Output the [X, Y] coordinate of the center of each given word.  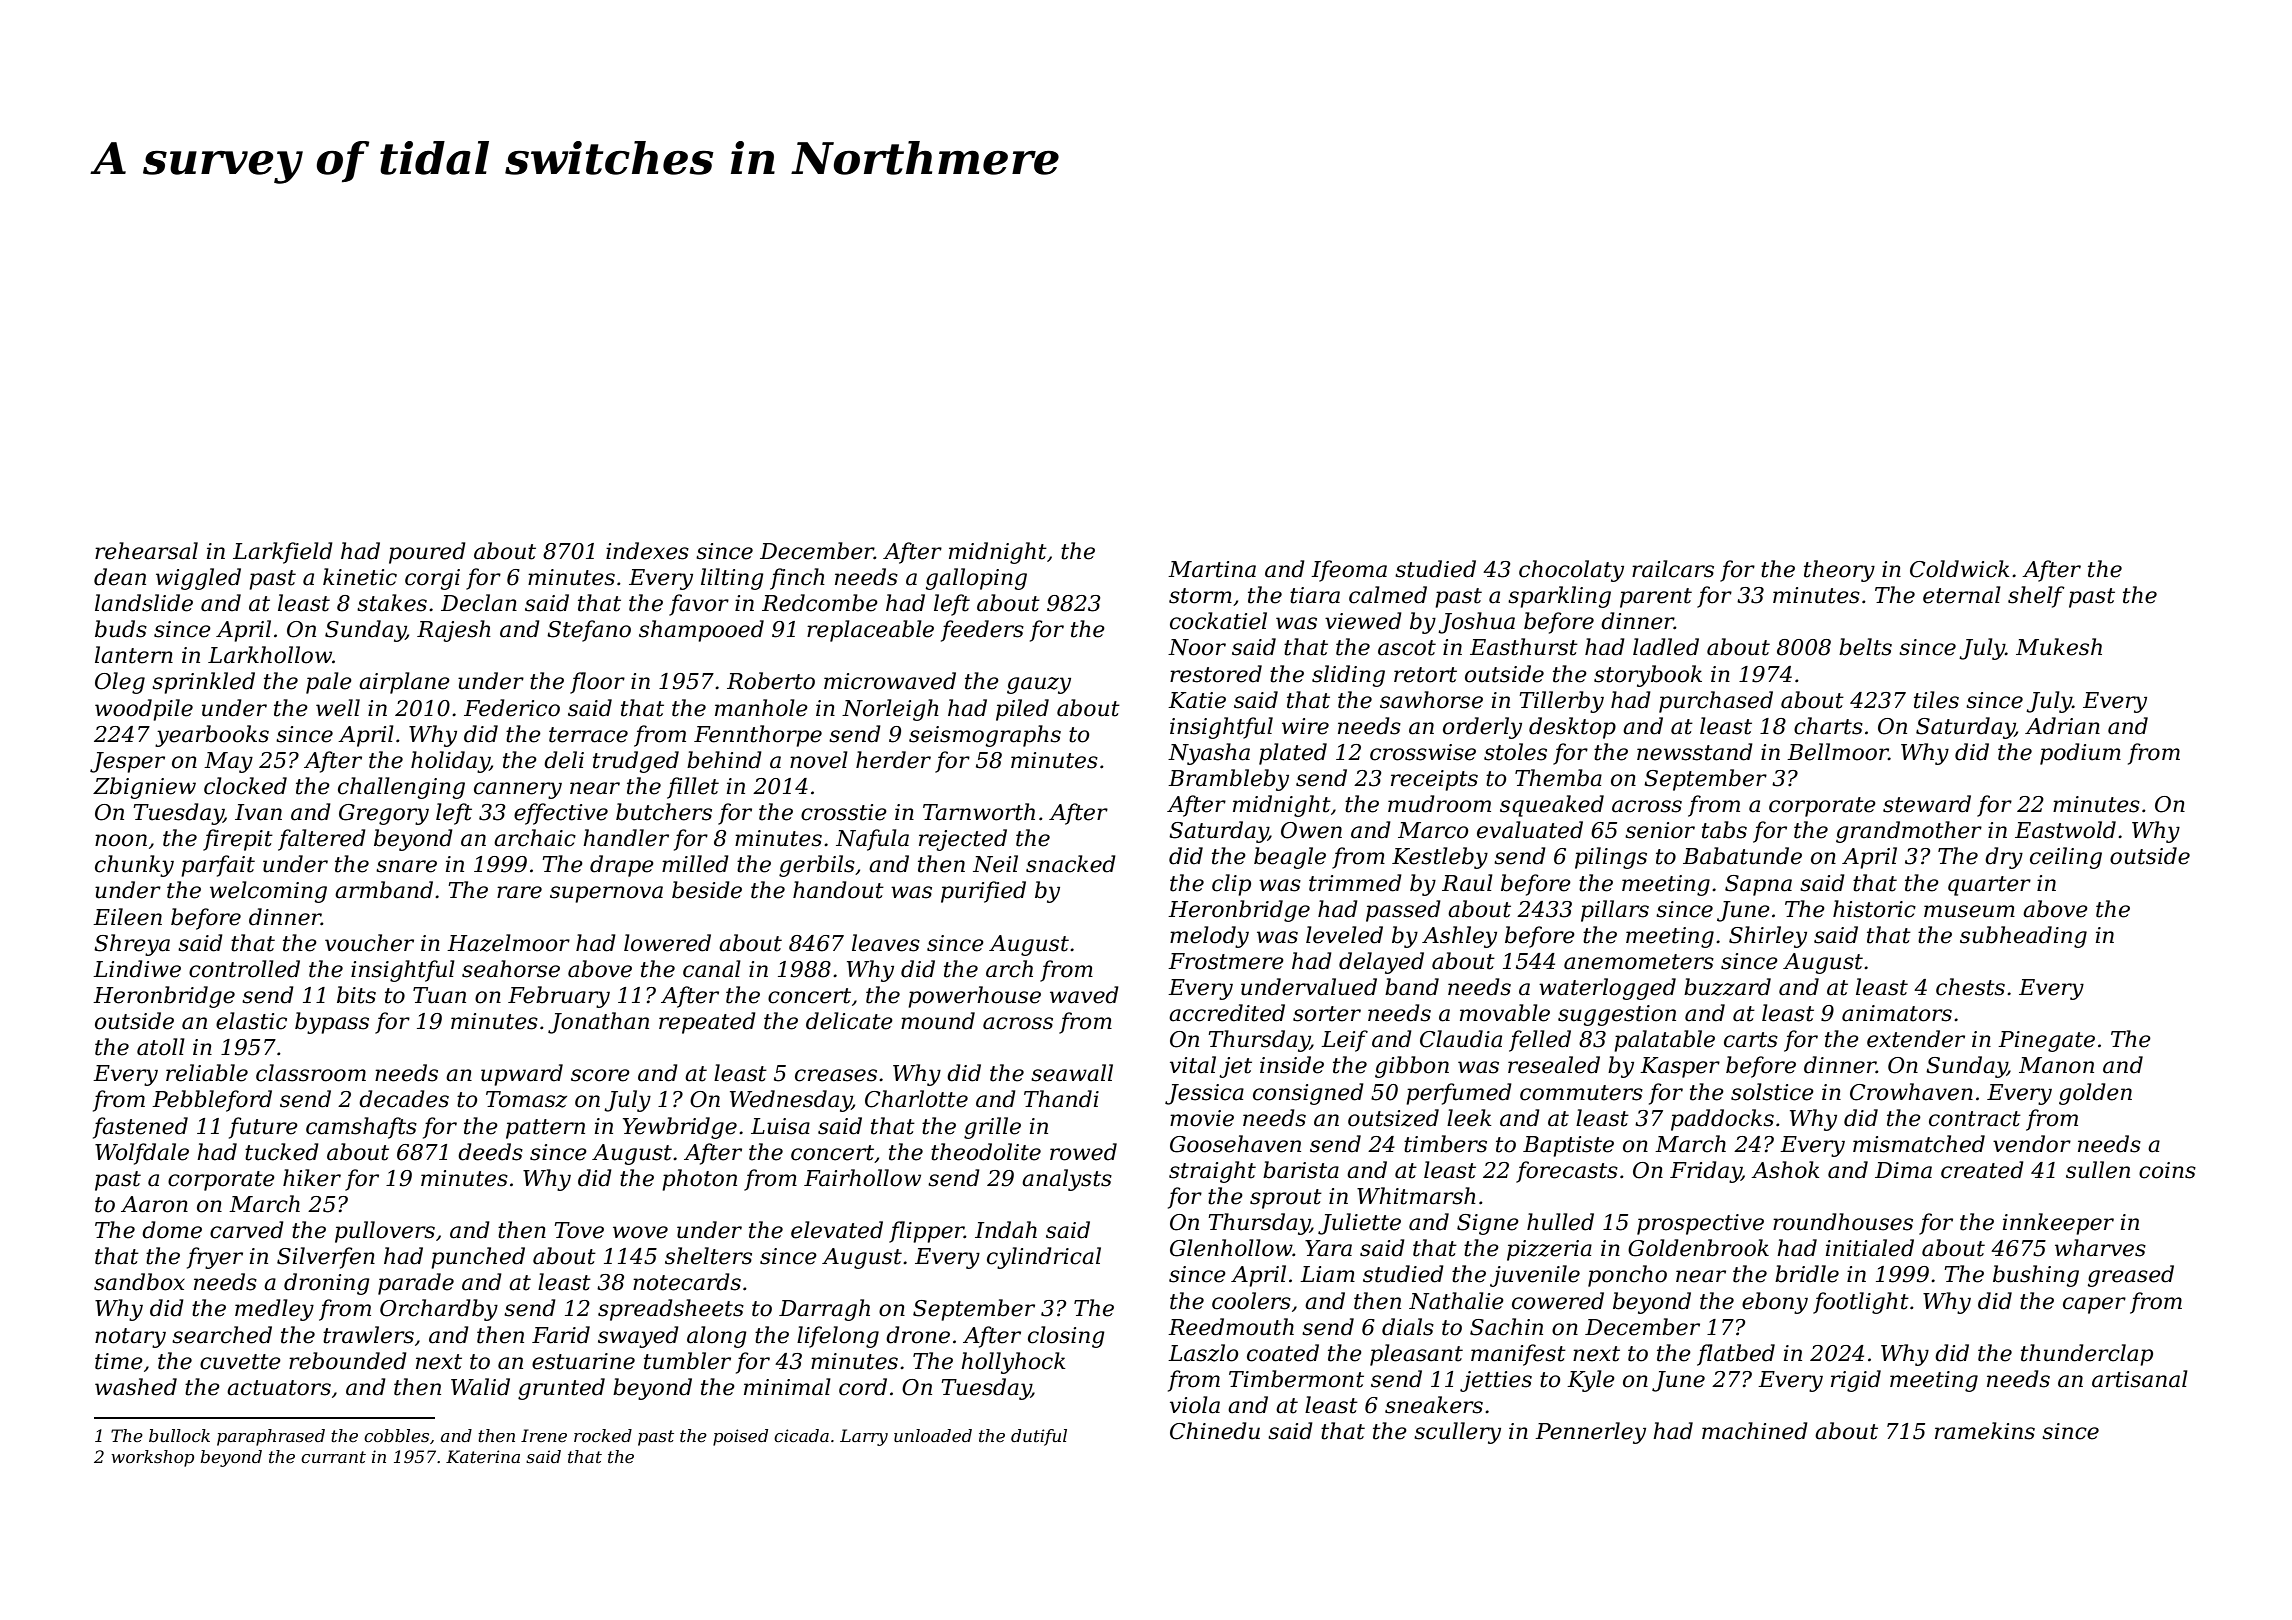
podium [2080, 754]
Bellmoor [1838, 752]
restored [1216, 674]
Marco [1433, 830]
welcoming [268, 892]
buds [121, 629]
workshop [152, 1458]
